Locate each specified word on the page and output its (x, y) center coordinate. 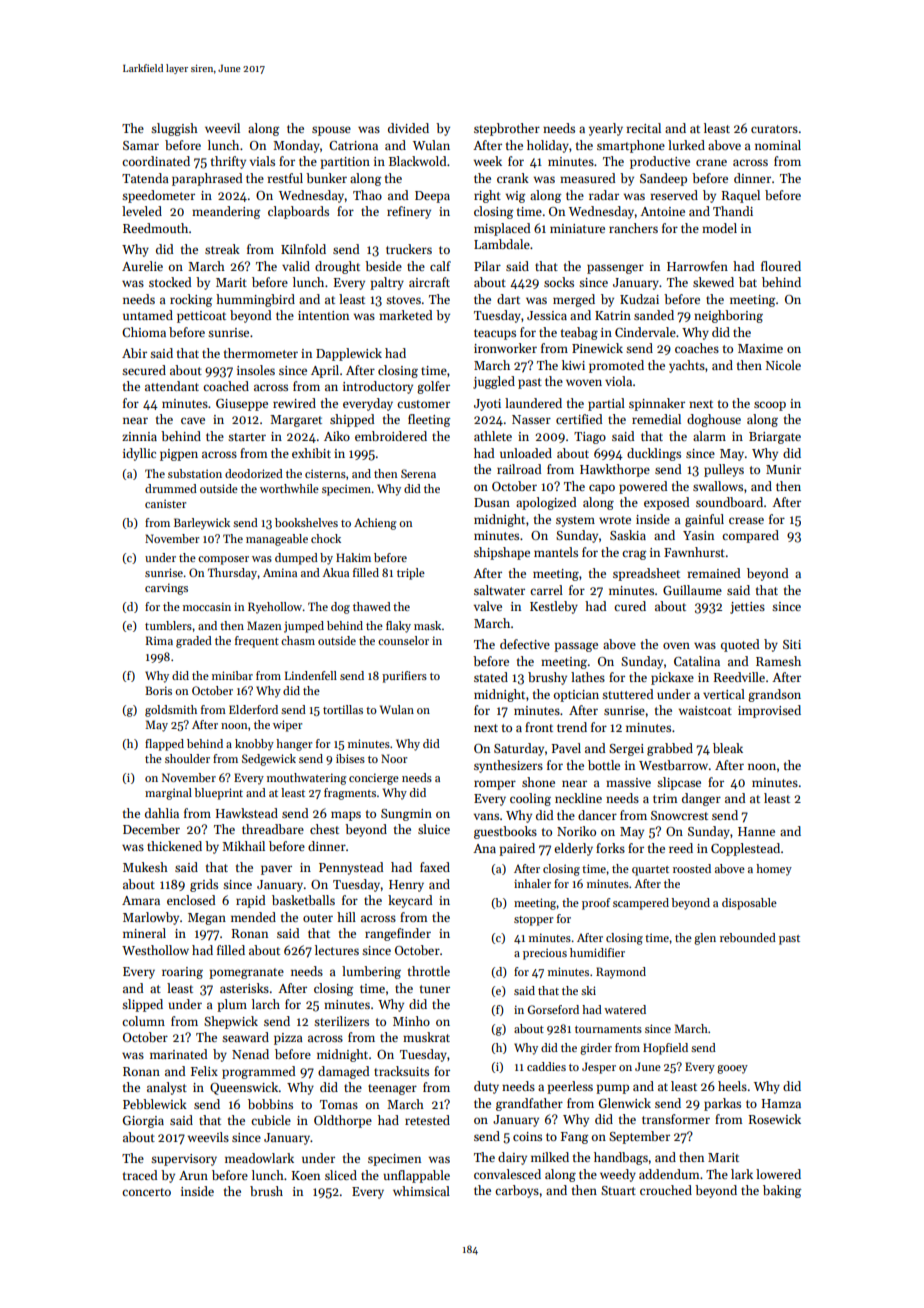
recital (643, 128)
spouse (331, 131)
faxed (435, 867)
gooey (732, 1069)
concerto (146, 1192)
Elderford (253, 709)
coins (527, 1136)
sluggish (174, 129)
